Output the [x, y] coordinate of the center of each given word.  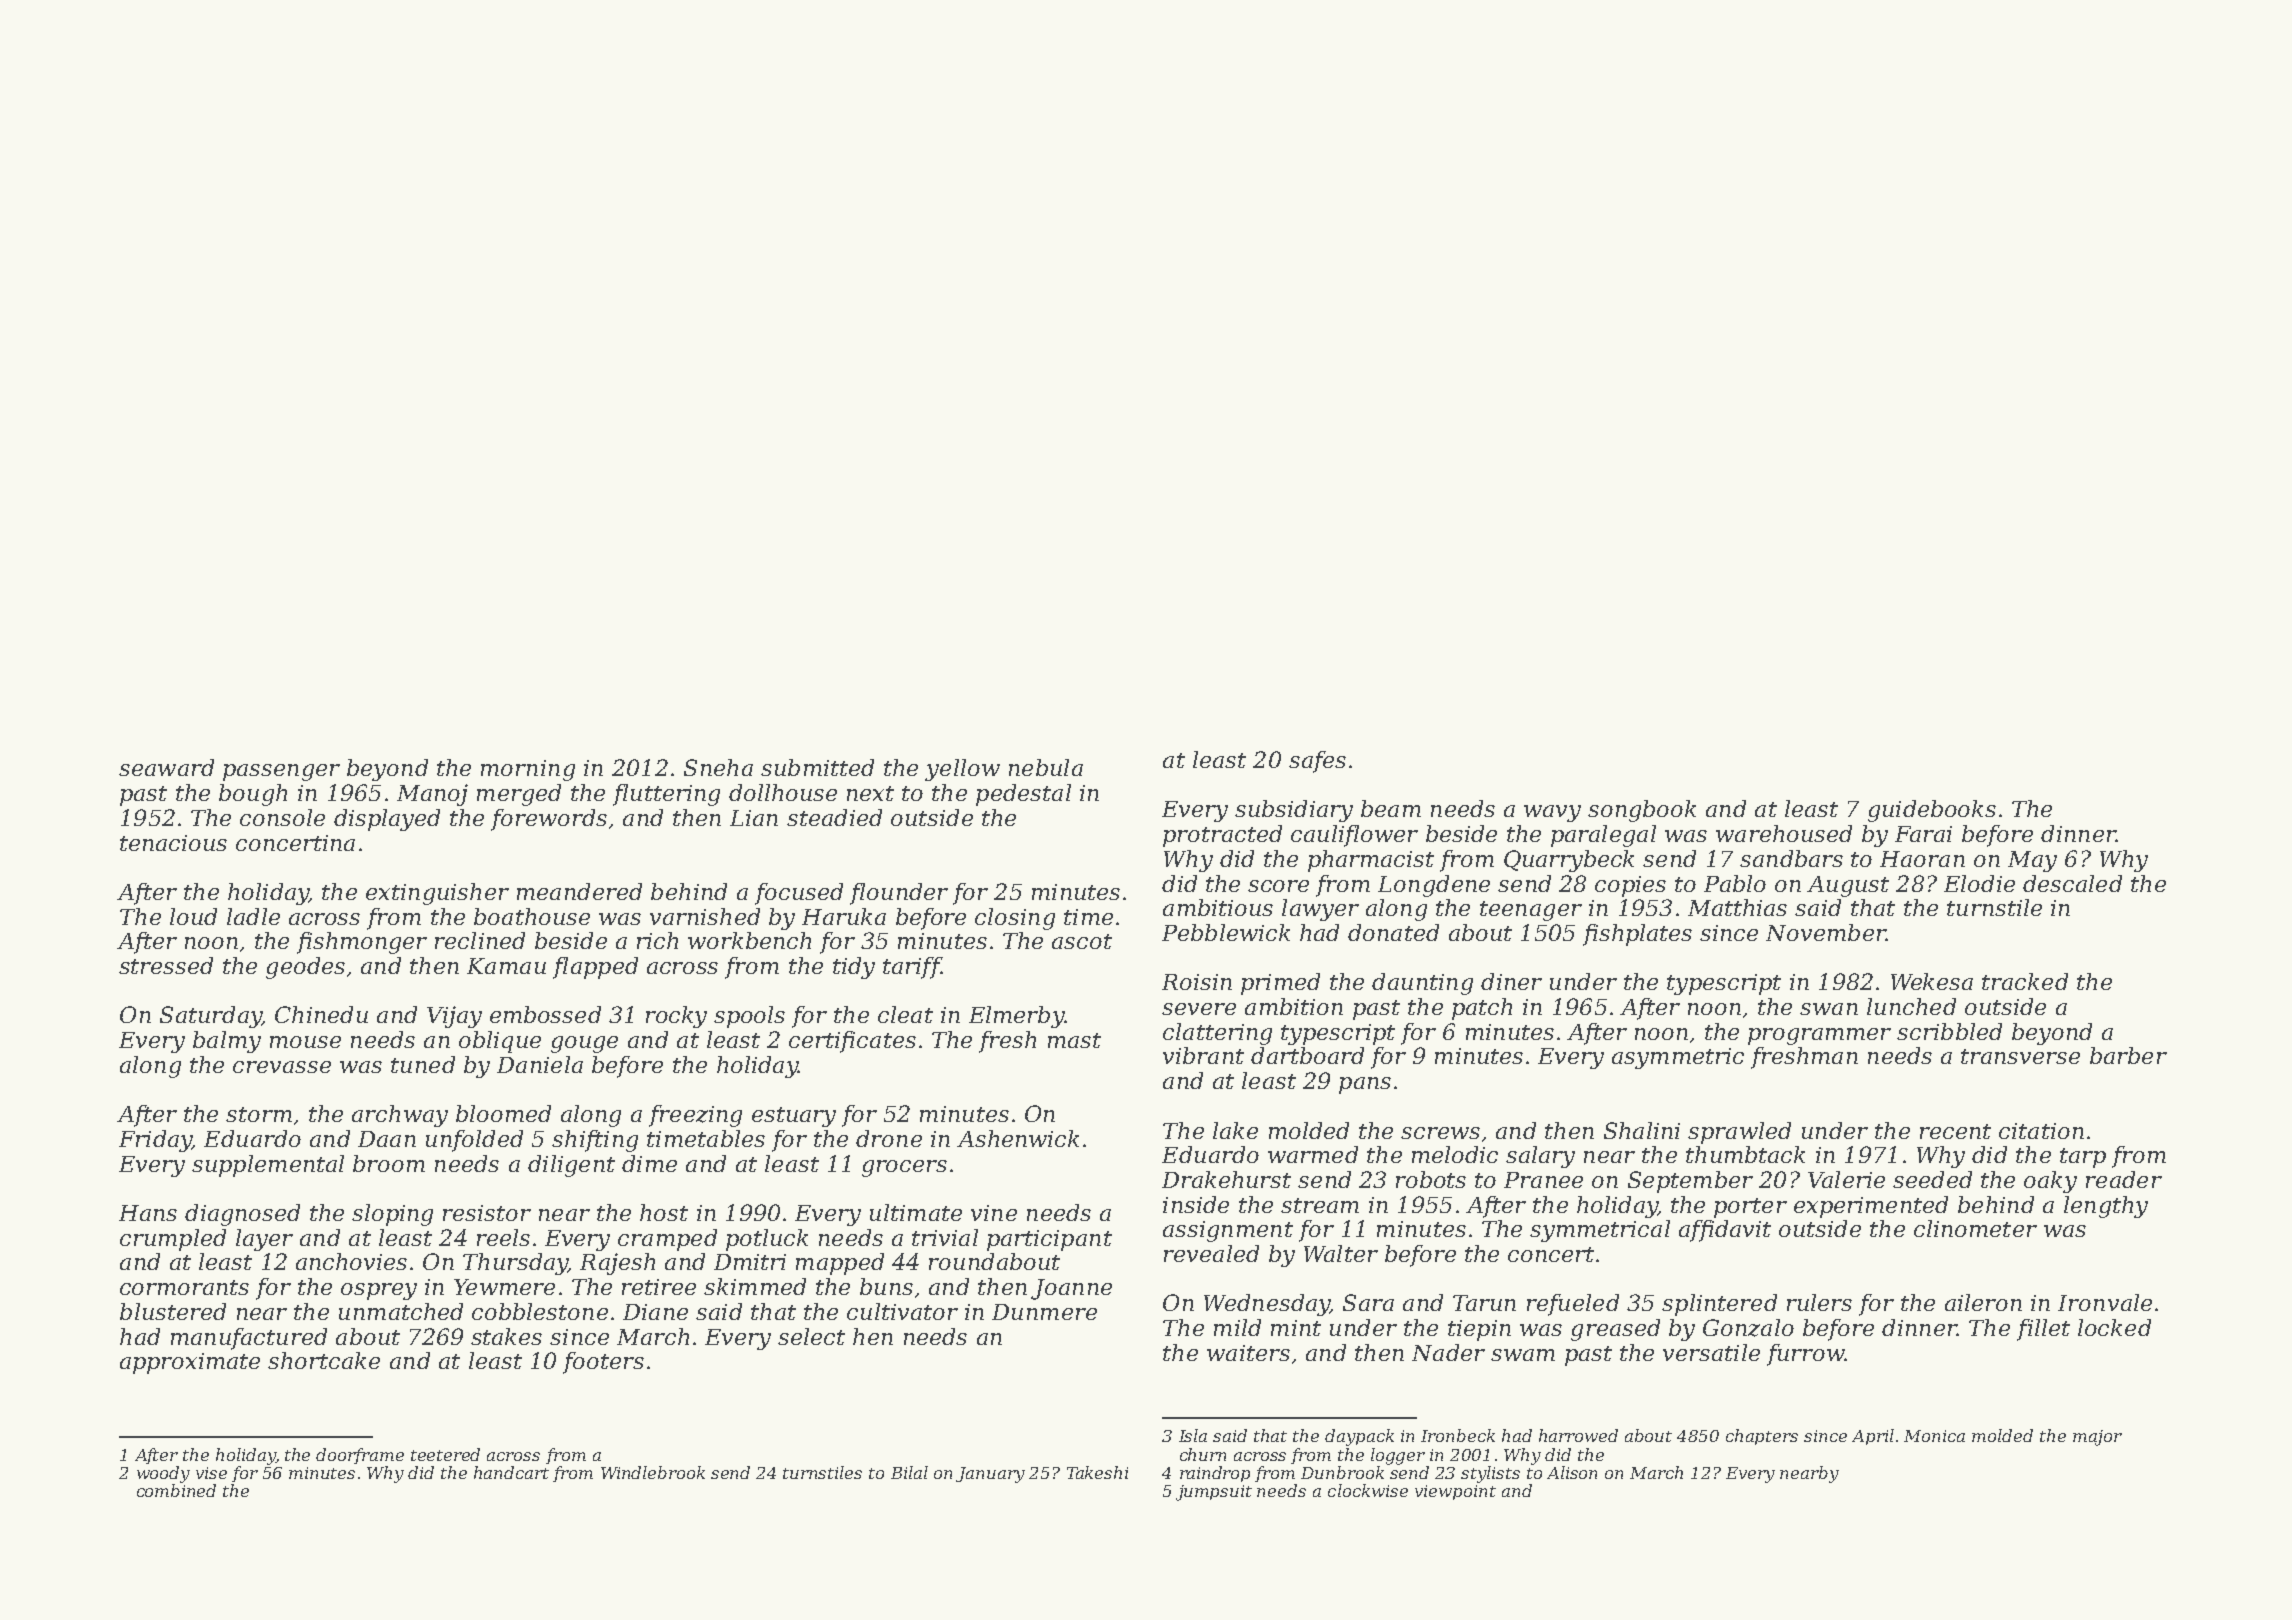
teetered [445, 1454]
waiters [1248, 1353]
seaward [166, 767]
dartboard [1307, 1055]
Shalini [1642, 1130]
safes [1317, 762]
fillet [2043, 1330]
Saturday [210, 1017]
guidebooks [1932, 811]
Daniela [540, 1064]
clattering [1217, 1034]
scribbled [1949, 1031]
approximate [190, 1363]
